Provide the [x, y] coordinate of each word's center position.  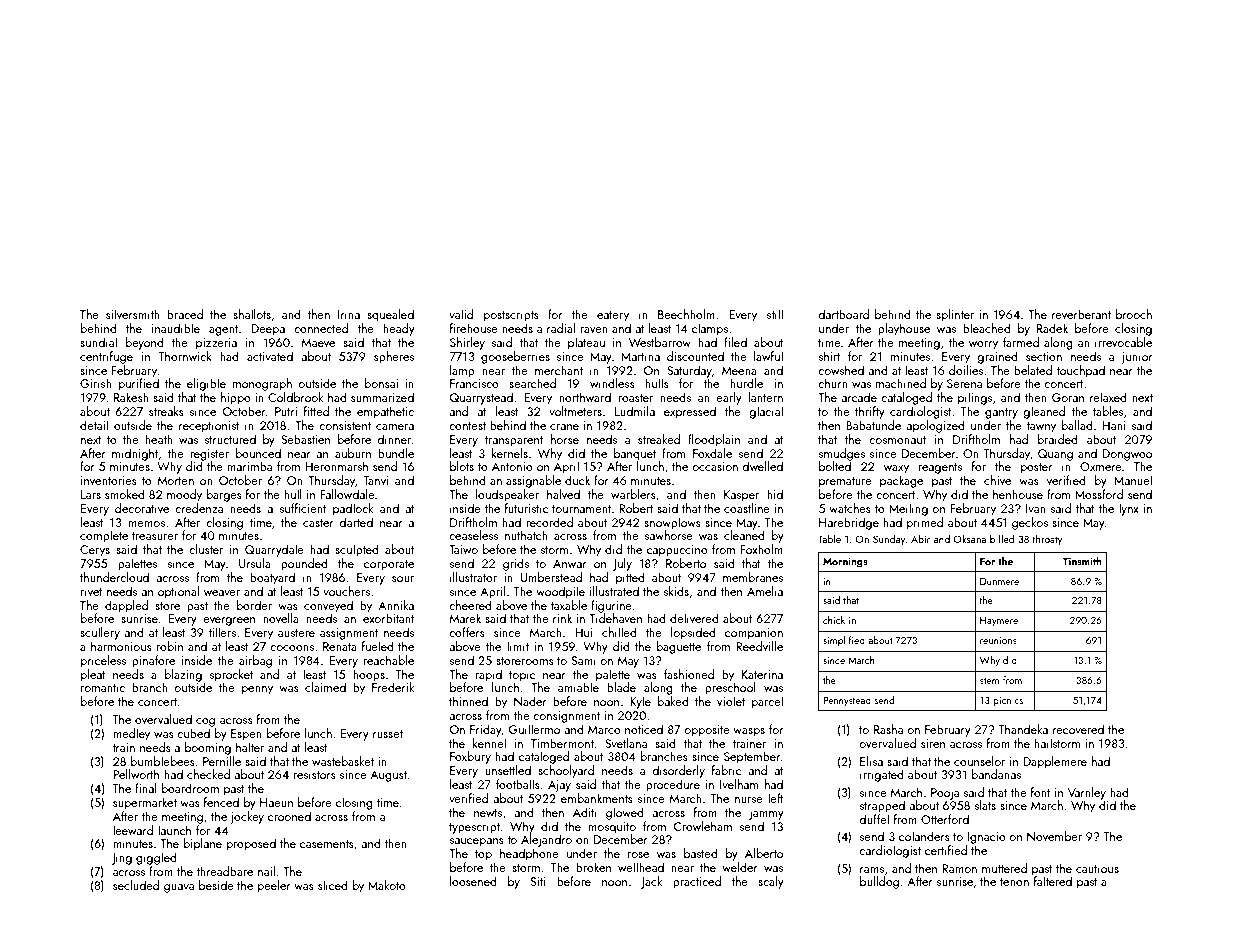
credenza [199, 508]
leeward [133, 830]
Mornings [845, 563]
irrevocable [1123, 342]
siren [933, 743]
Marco [604, 730]
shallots [252, 314]
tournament [581, 509]
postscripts [511, 316]
